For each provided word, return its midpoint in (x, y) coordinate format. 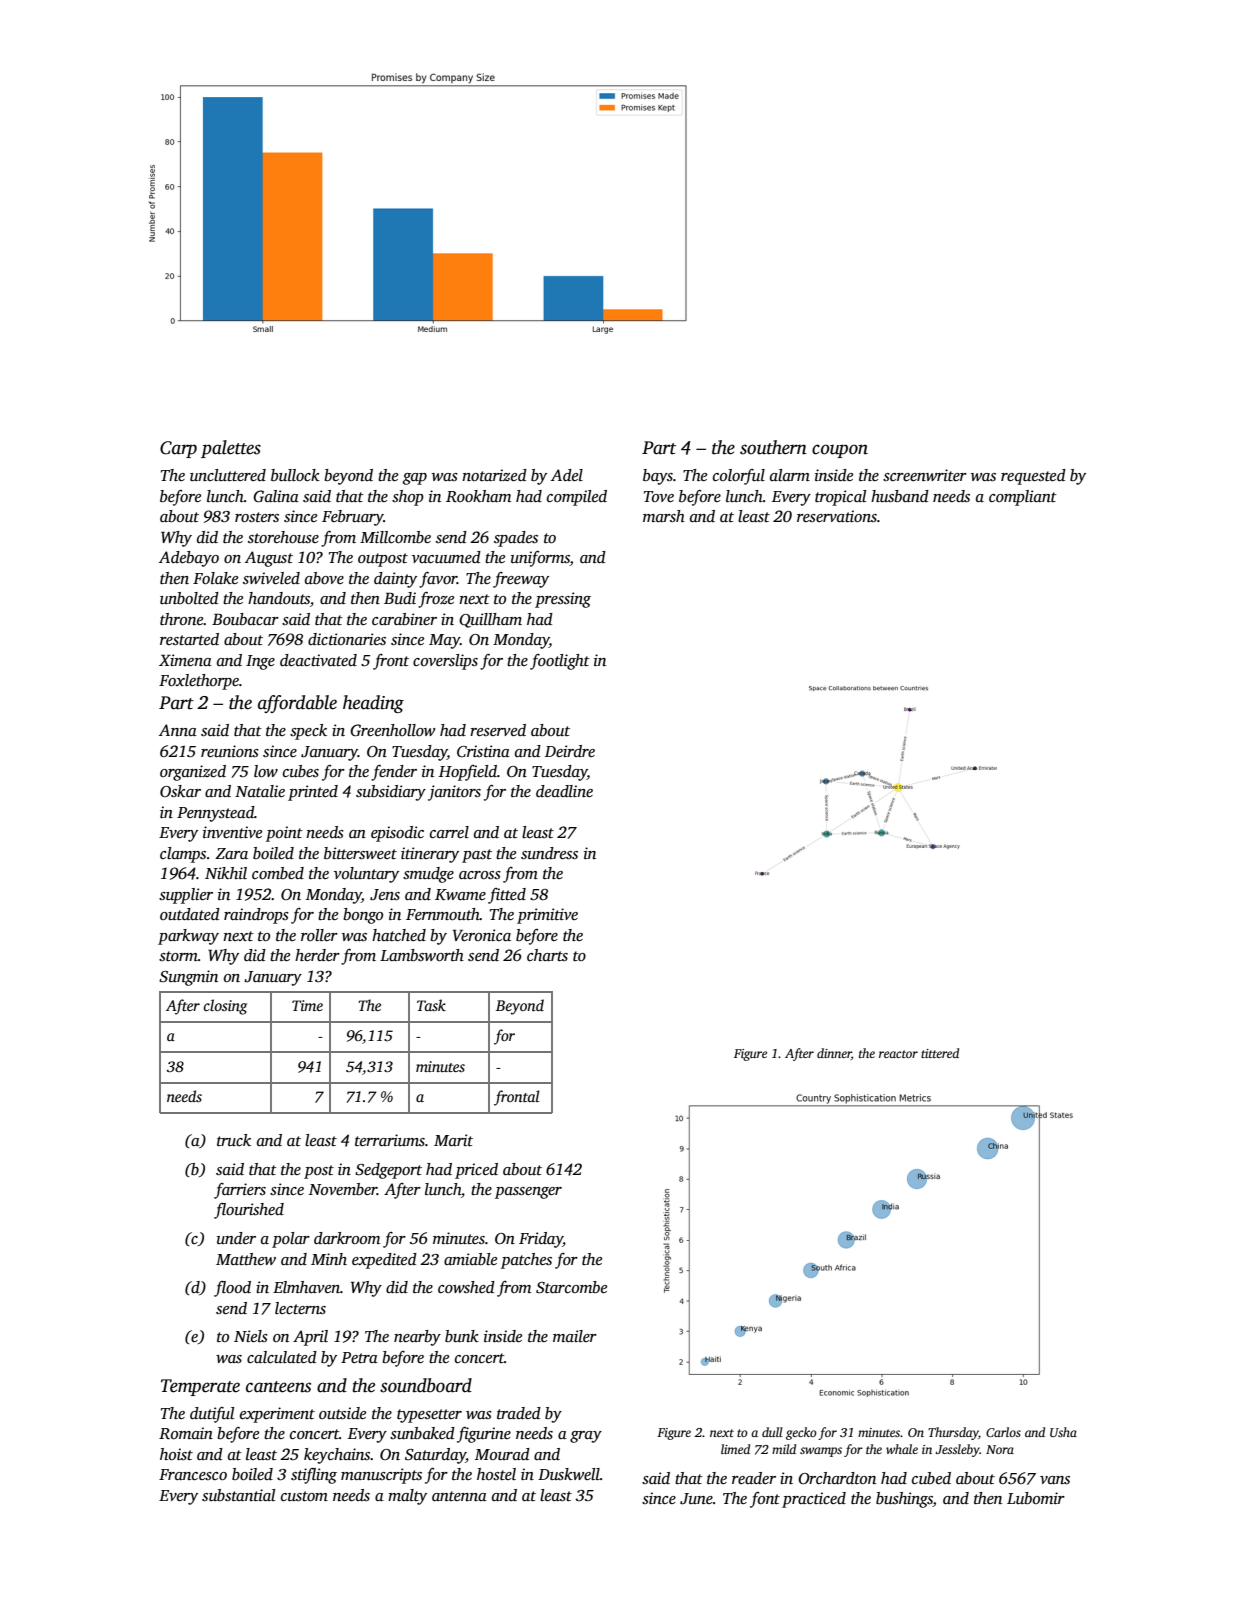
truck (234, 1140)
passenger (528, 1193)
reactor (898, 1054)
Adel (567, 475)
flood (232, 1289)
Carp (178, 449)
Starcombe (571, 1287)
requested (1033, 477)
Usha (1063, 1432)
